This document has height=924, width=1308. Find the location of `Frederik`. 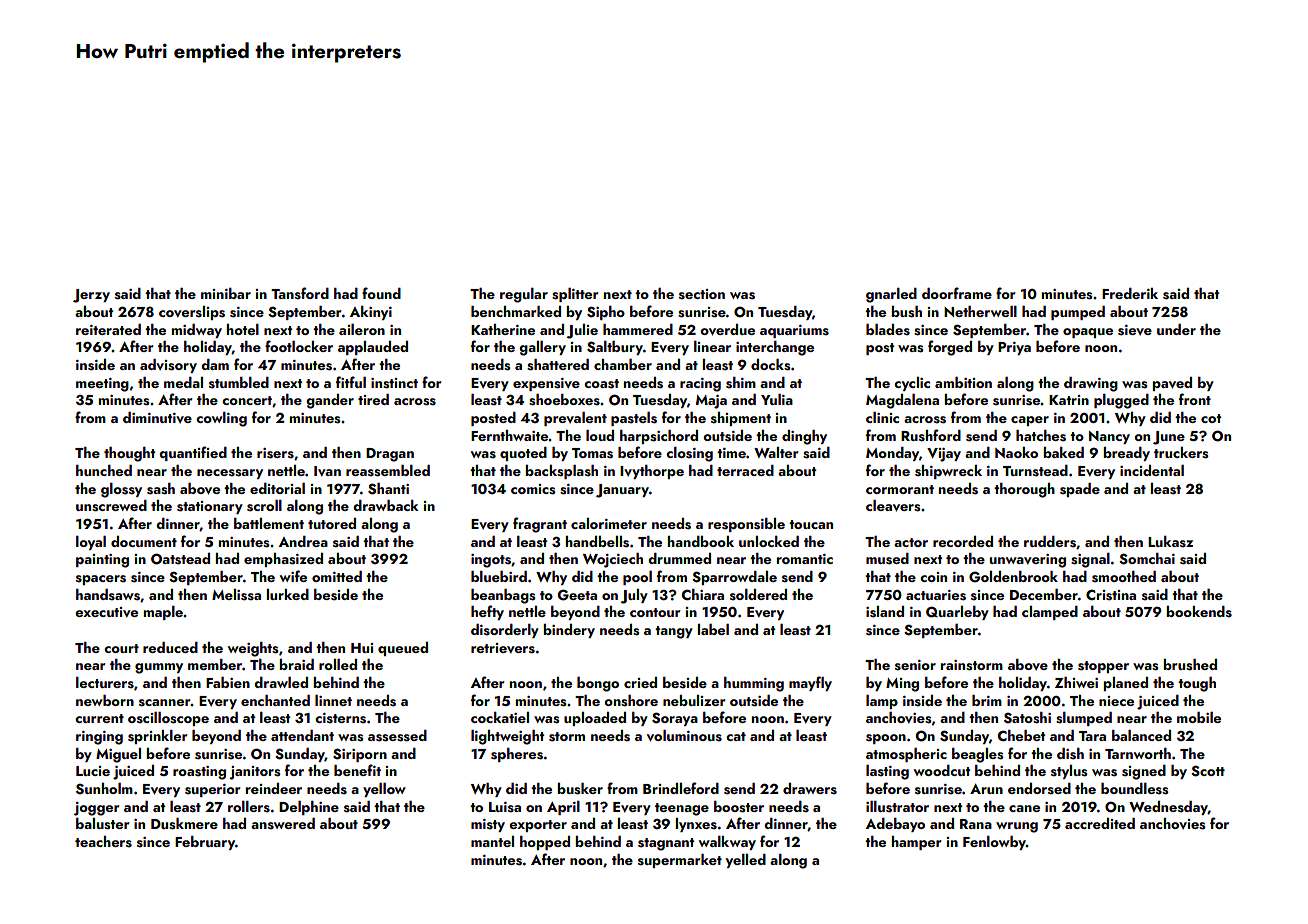

Frederik is located at coordinates (1130, 293).
